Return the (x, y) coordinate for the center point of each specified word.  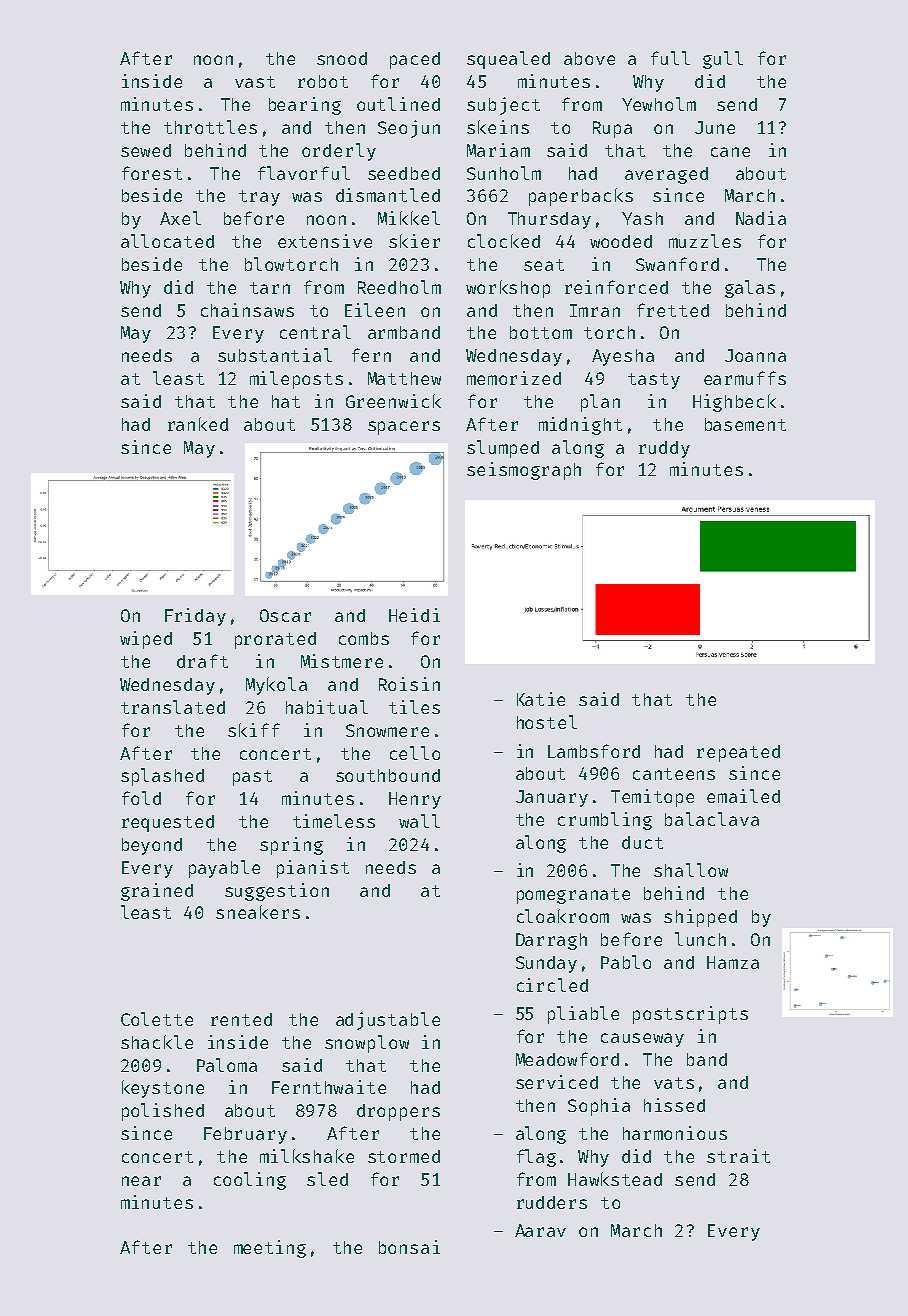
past (252, 778)
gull (723, 60)
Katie (541, 699)
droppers (398, 1112)
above (589, 58)
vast (255, 82)
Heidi (414, 615)
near (141, 1181)
